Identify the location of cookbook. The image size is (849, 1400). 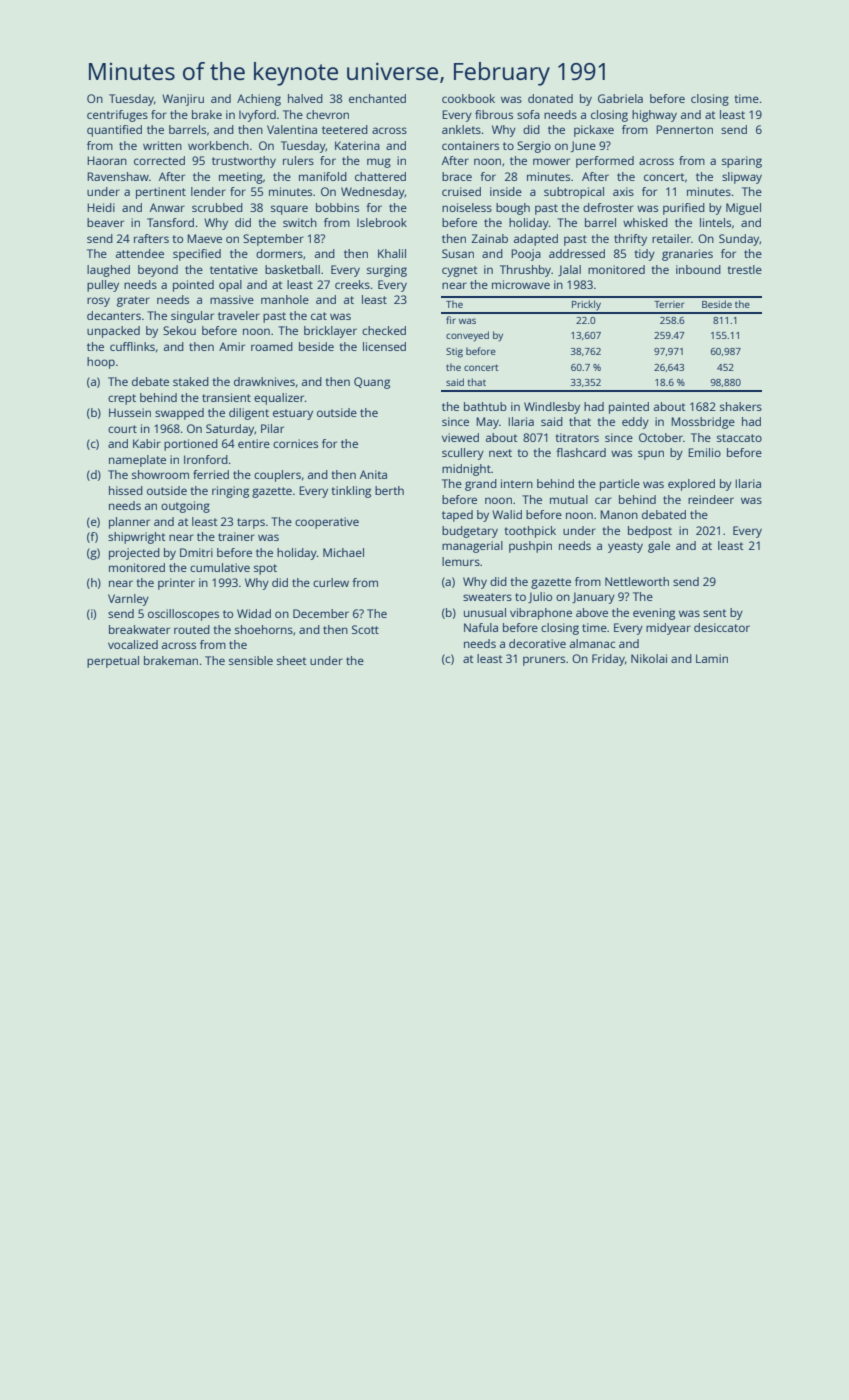
(468, 98).
